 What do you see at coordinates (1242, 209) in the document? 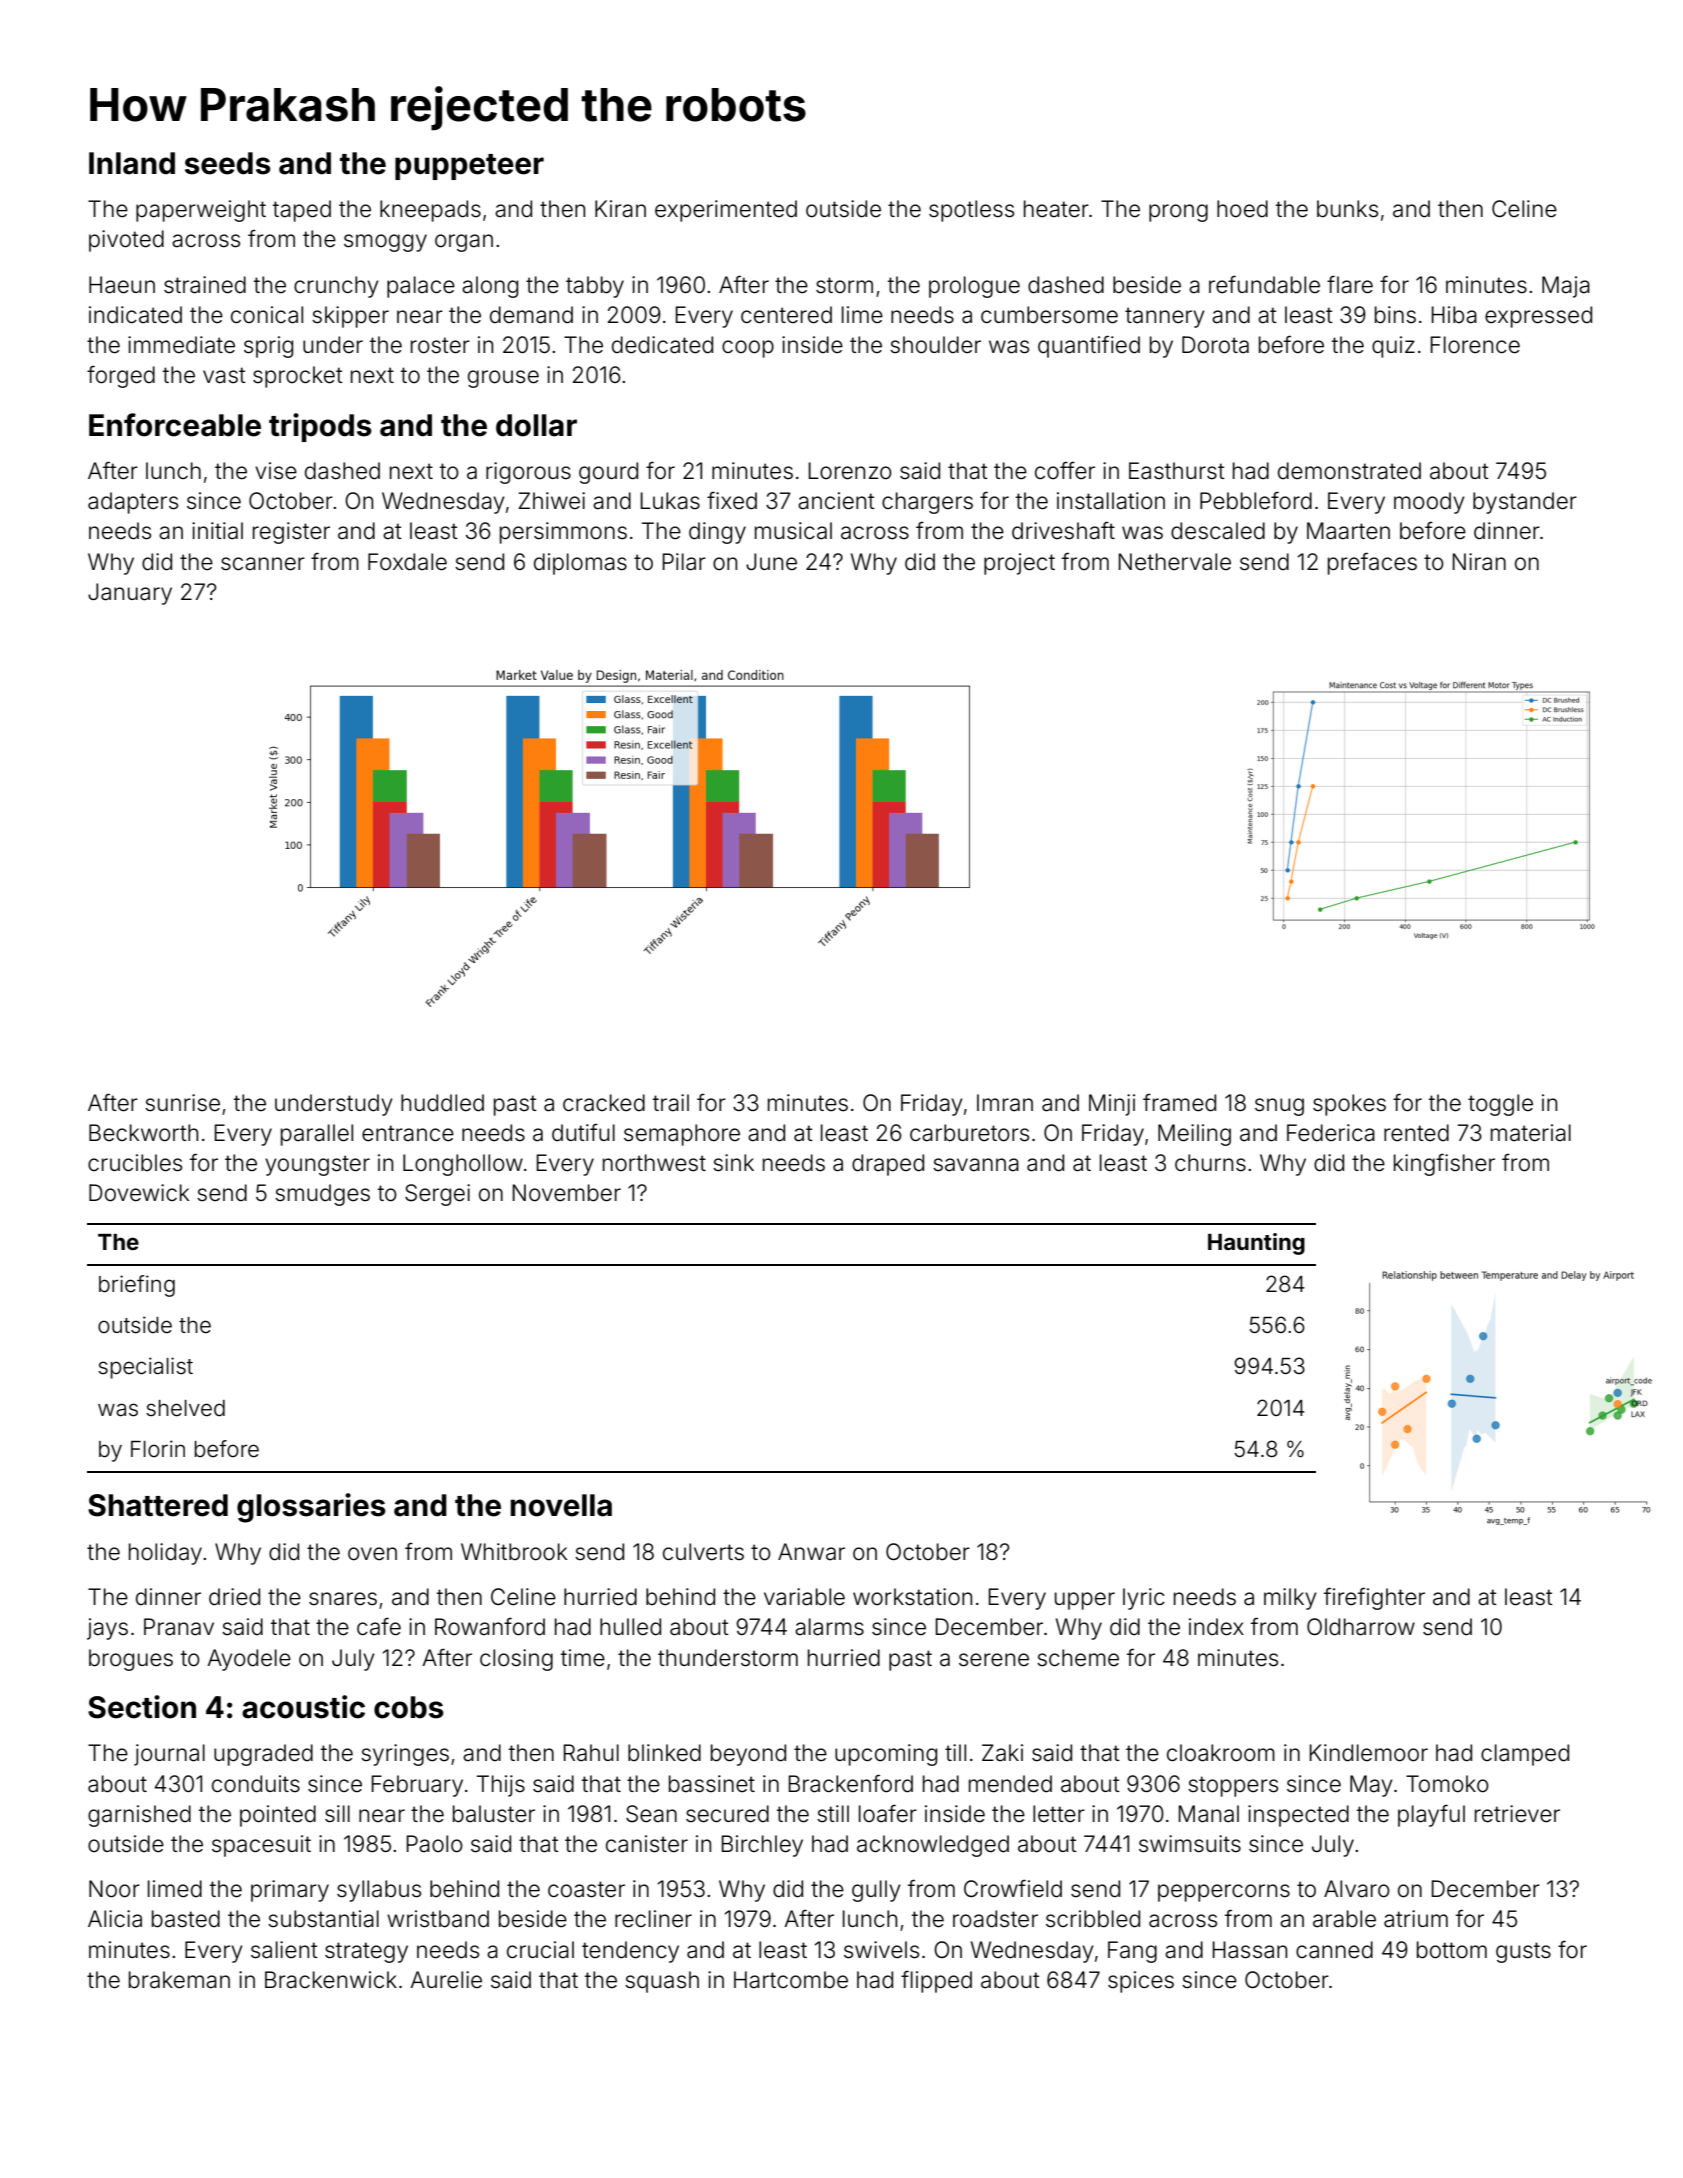
I see `hoed` at bounding box center [1242, 209].
